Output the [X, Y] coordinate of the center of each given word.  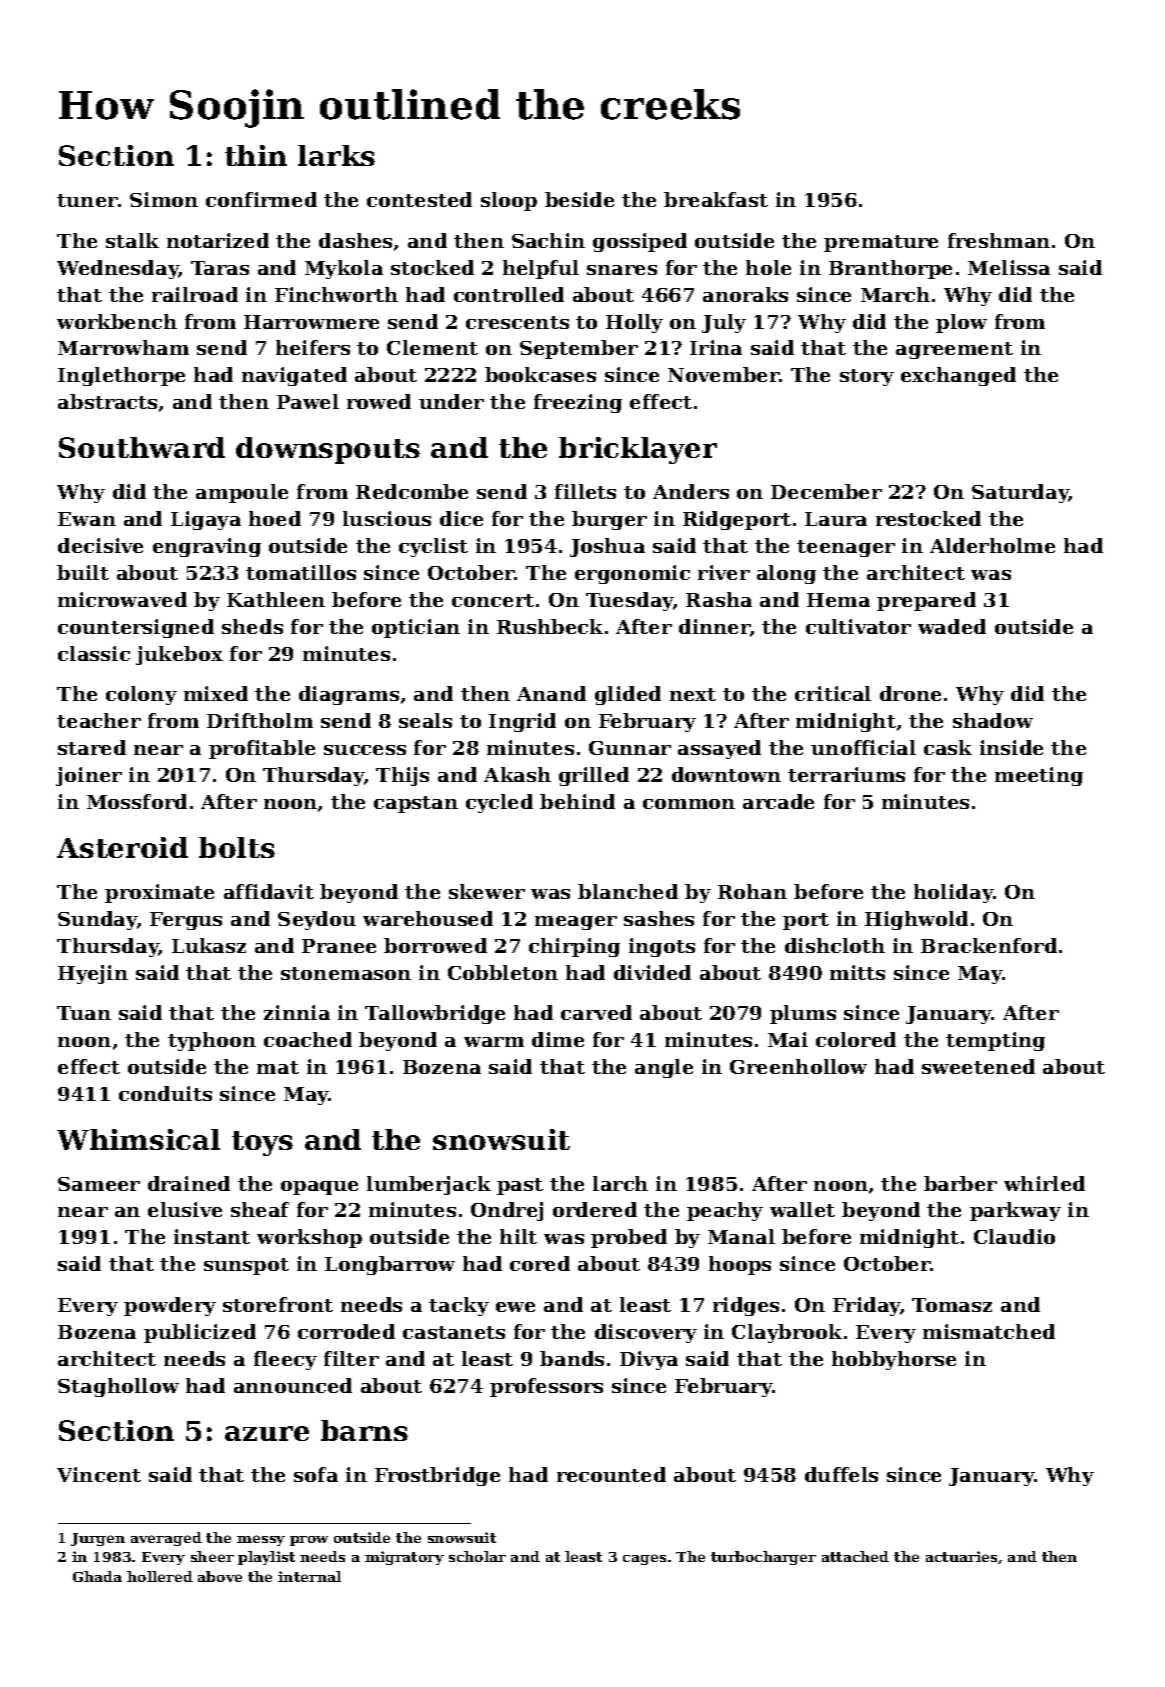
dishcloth [835, 945]
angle [664, 1068]
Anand [551, 693]
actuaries [961, 1556]
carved [596, 1012]
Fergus [186, 921]
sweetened [978, 1066]
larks [336, 155]
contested [419, 199]
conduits [165, 1093]
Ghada [97, 1576]
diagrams [349, 695]
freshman [999, 240]
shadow [993, 720]
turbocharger [763, 1558]
